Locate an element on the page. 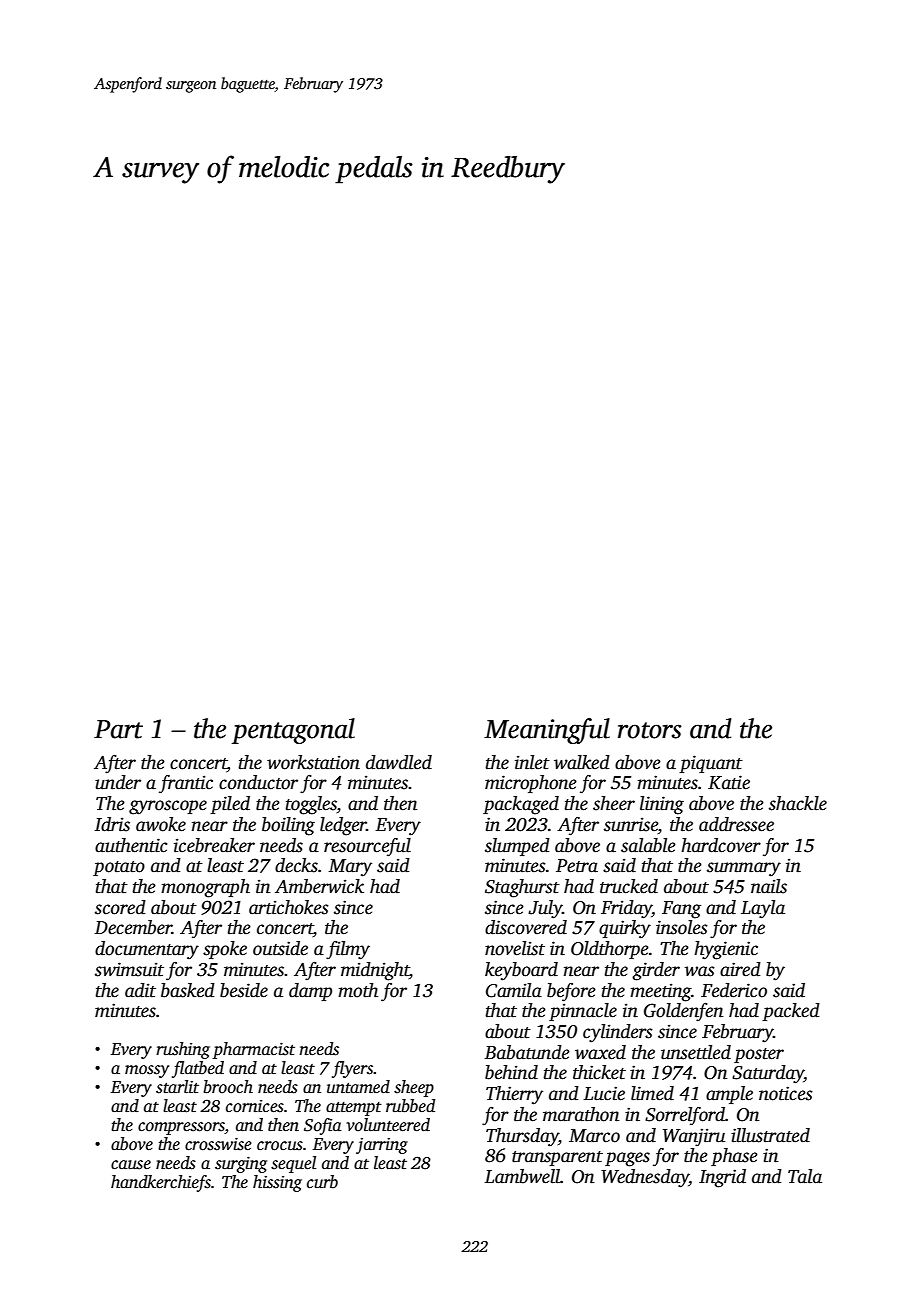  Goldenfen is located at coordinates (684, 1012).
